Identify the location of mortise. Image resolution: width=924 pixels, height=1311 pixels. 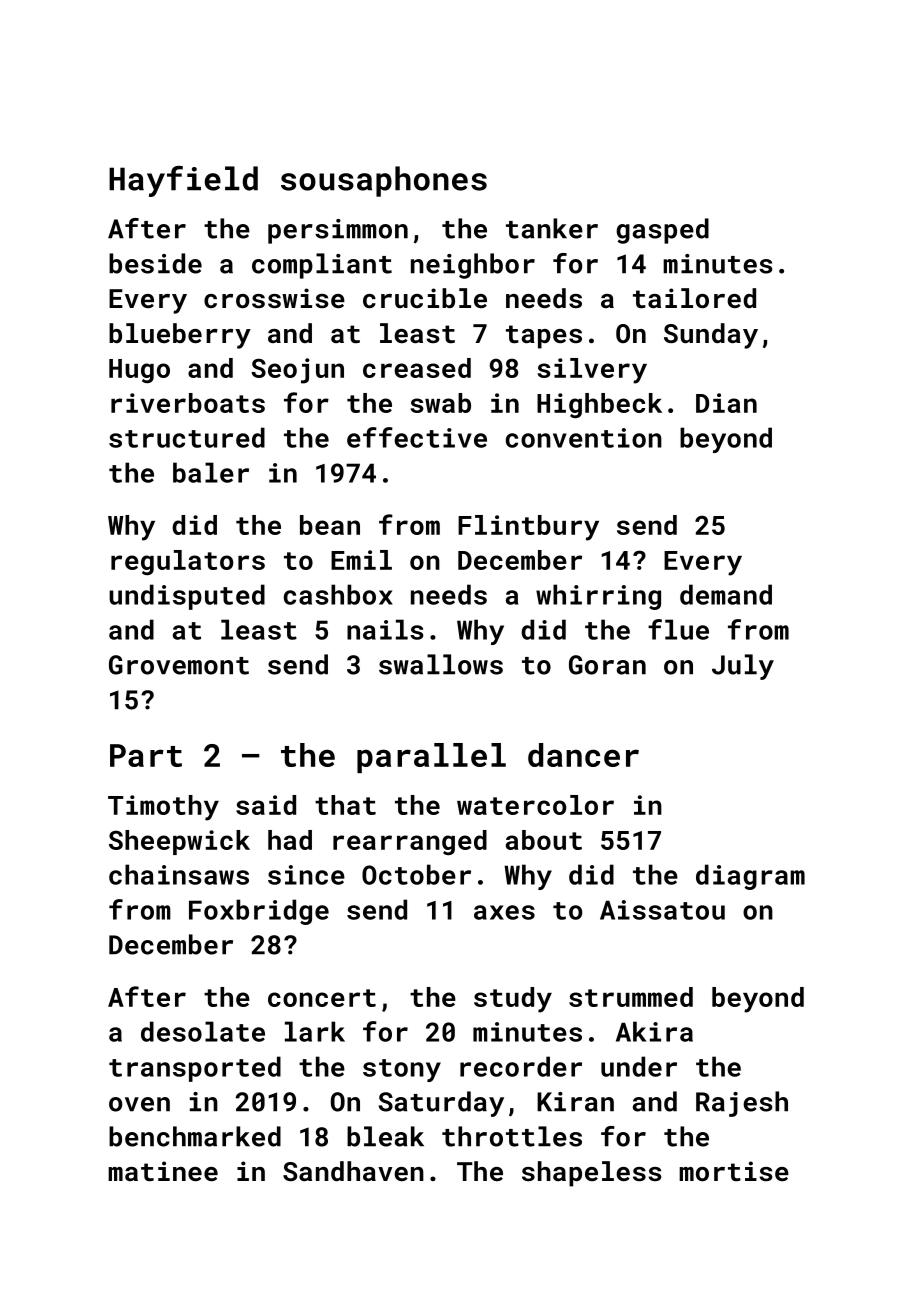
(734, 1171).
